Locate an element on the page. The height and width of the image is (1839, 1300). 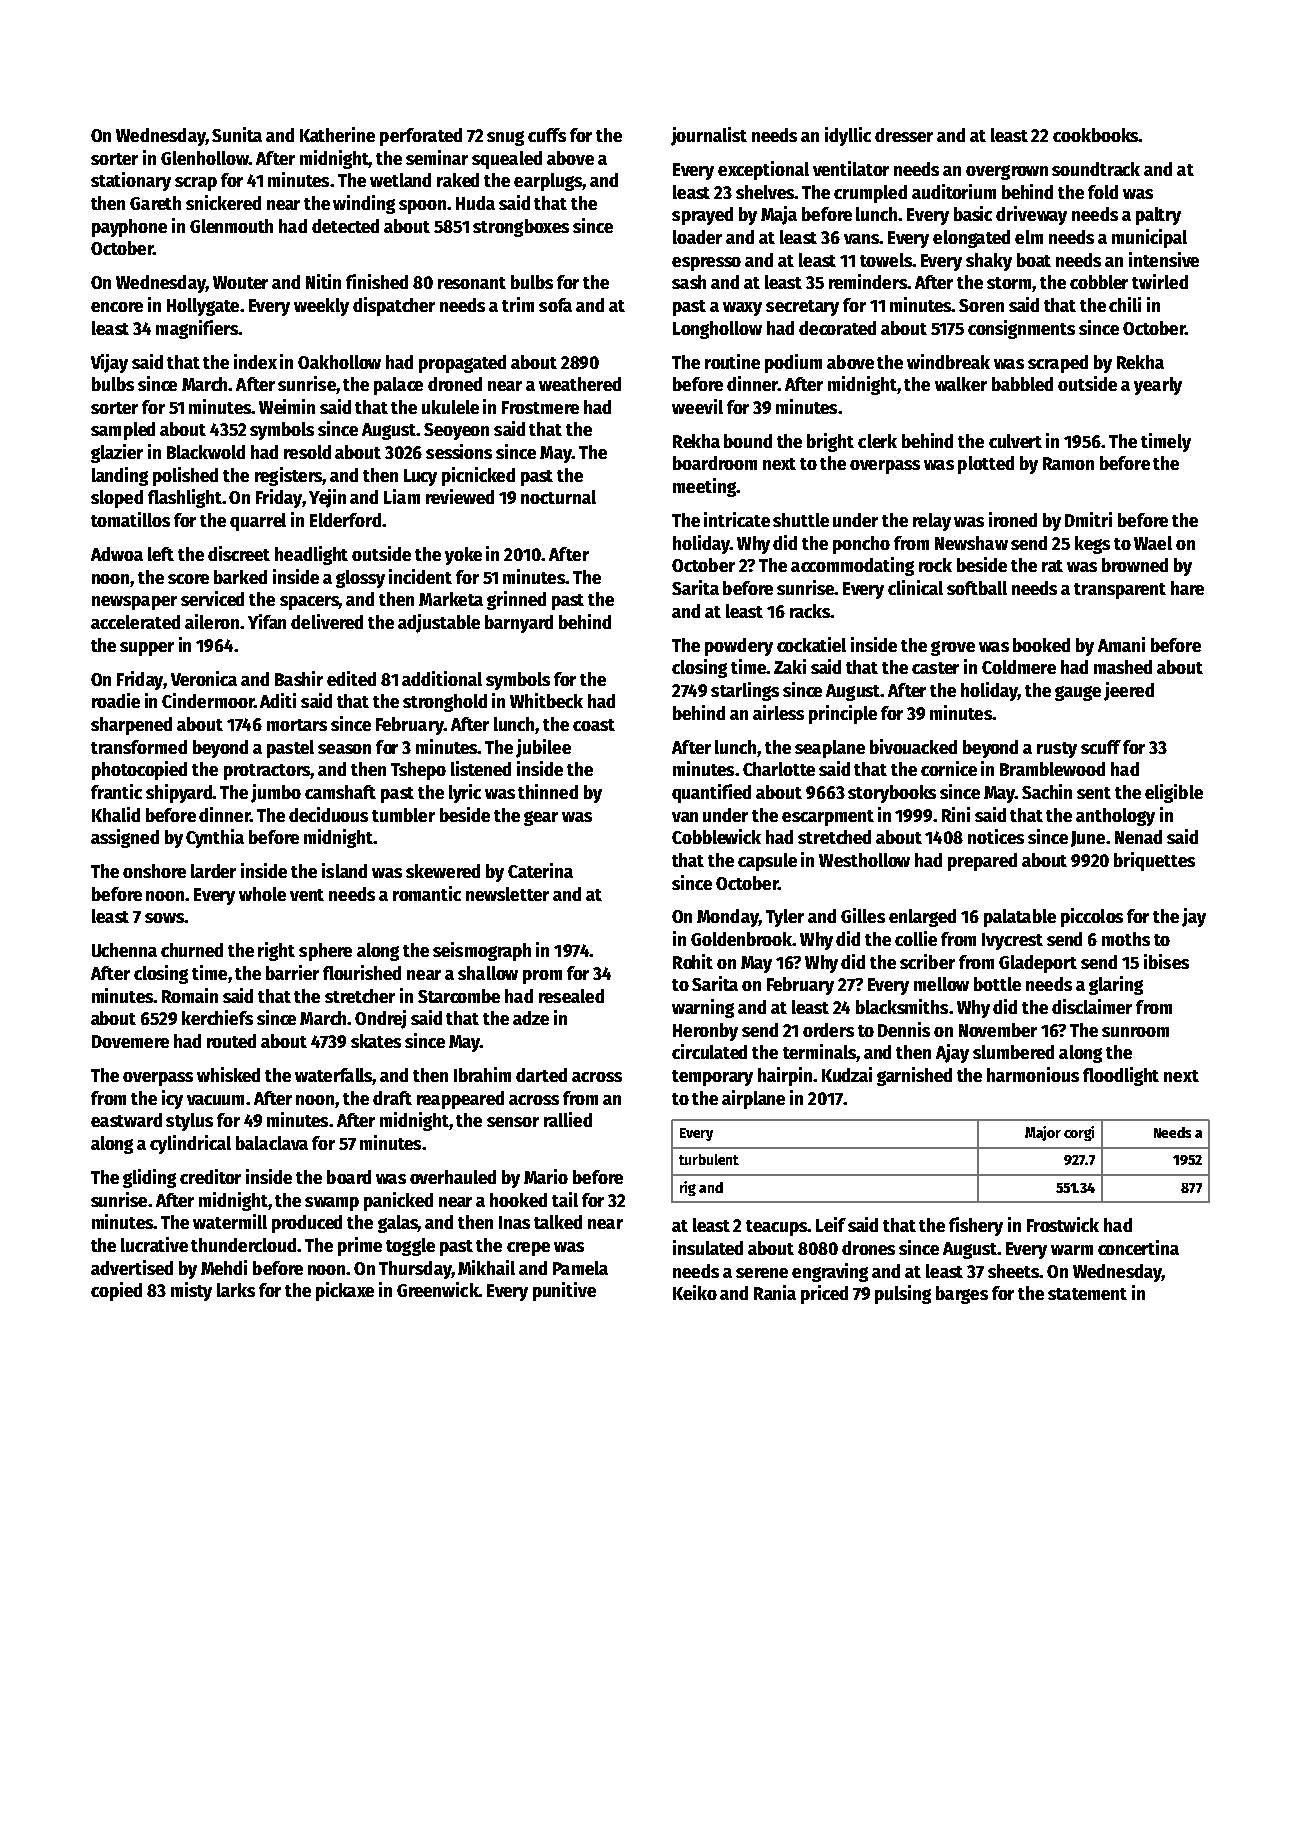
snug is located at coordinates (505, 138).
